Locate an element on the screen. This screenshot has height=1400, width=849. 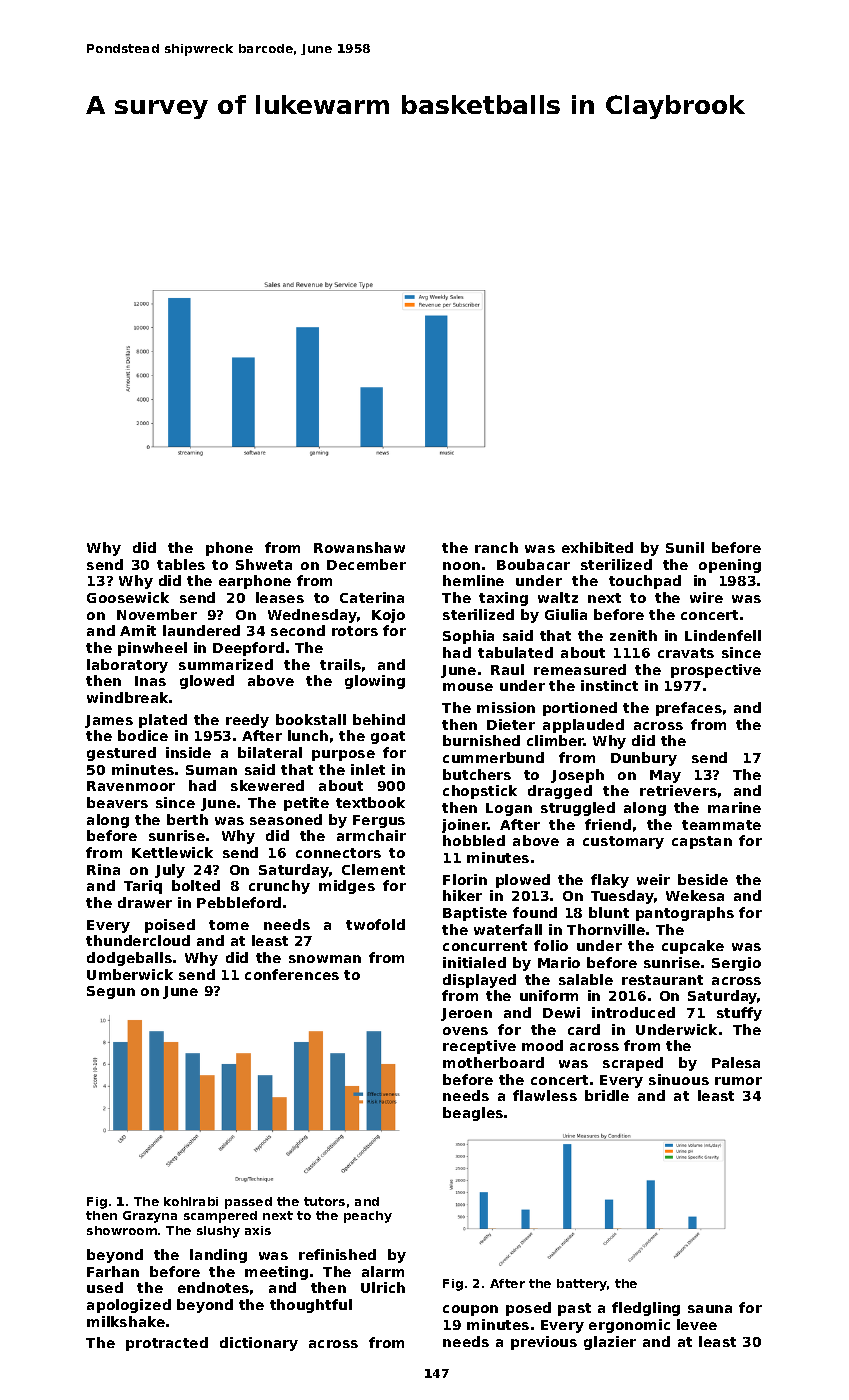
retrievers is located at coordinates (678, 790).
